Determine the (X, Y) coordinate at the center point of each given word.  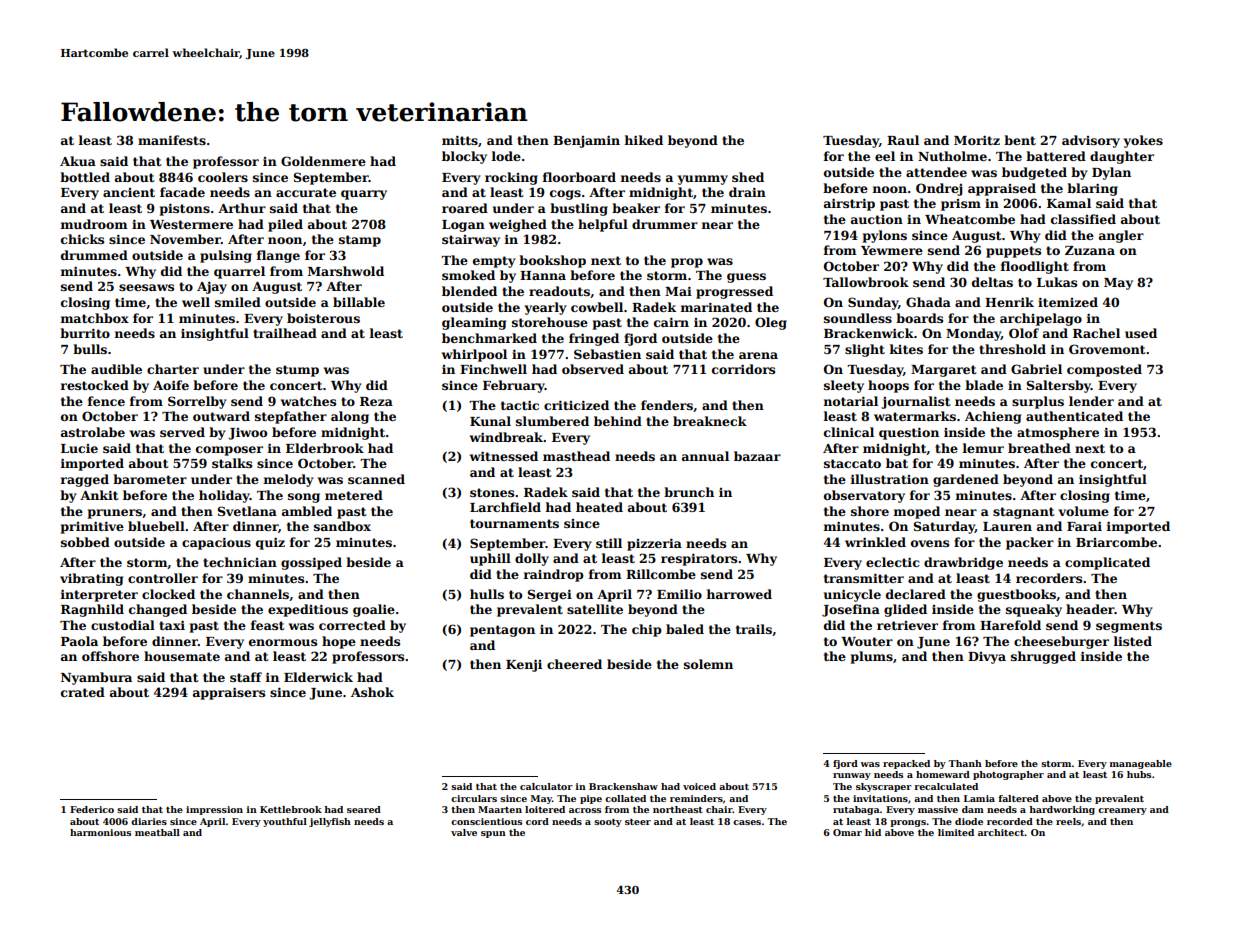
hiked (644, 140)
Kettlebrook (291, 809)
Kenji (524, 665)
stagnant (1024, 513)
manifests (172, 140)
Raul (903, 140)
